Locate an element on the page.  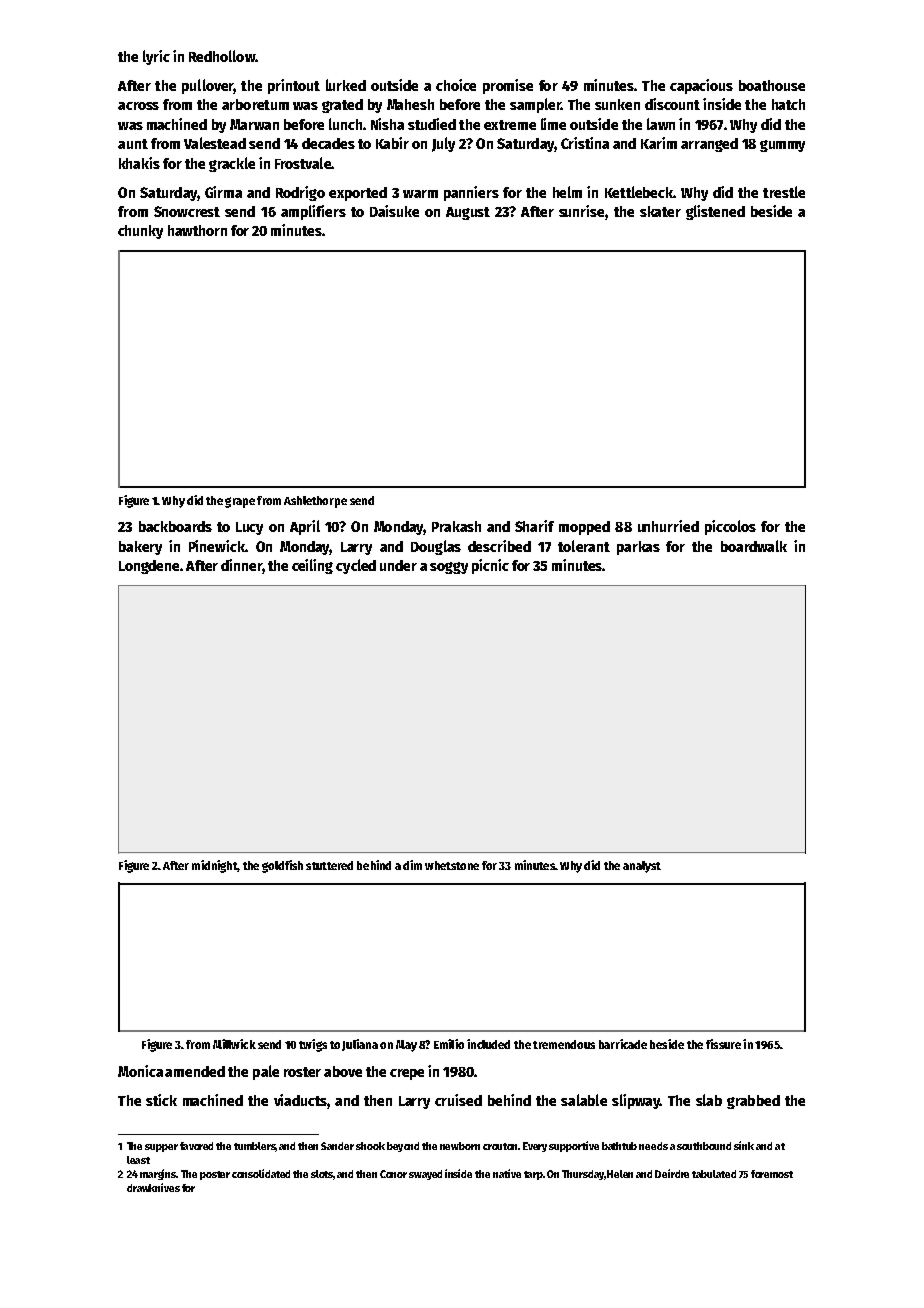
least is located at coordinates (138, 1160).
